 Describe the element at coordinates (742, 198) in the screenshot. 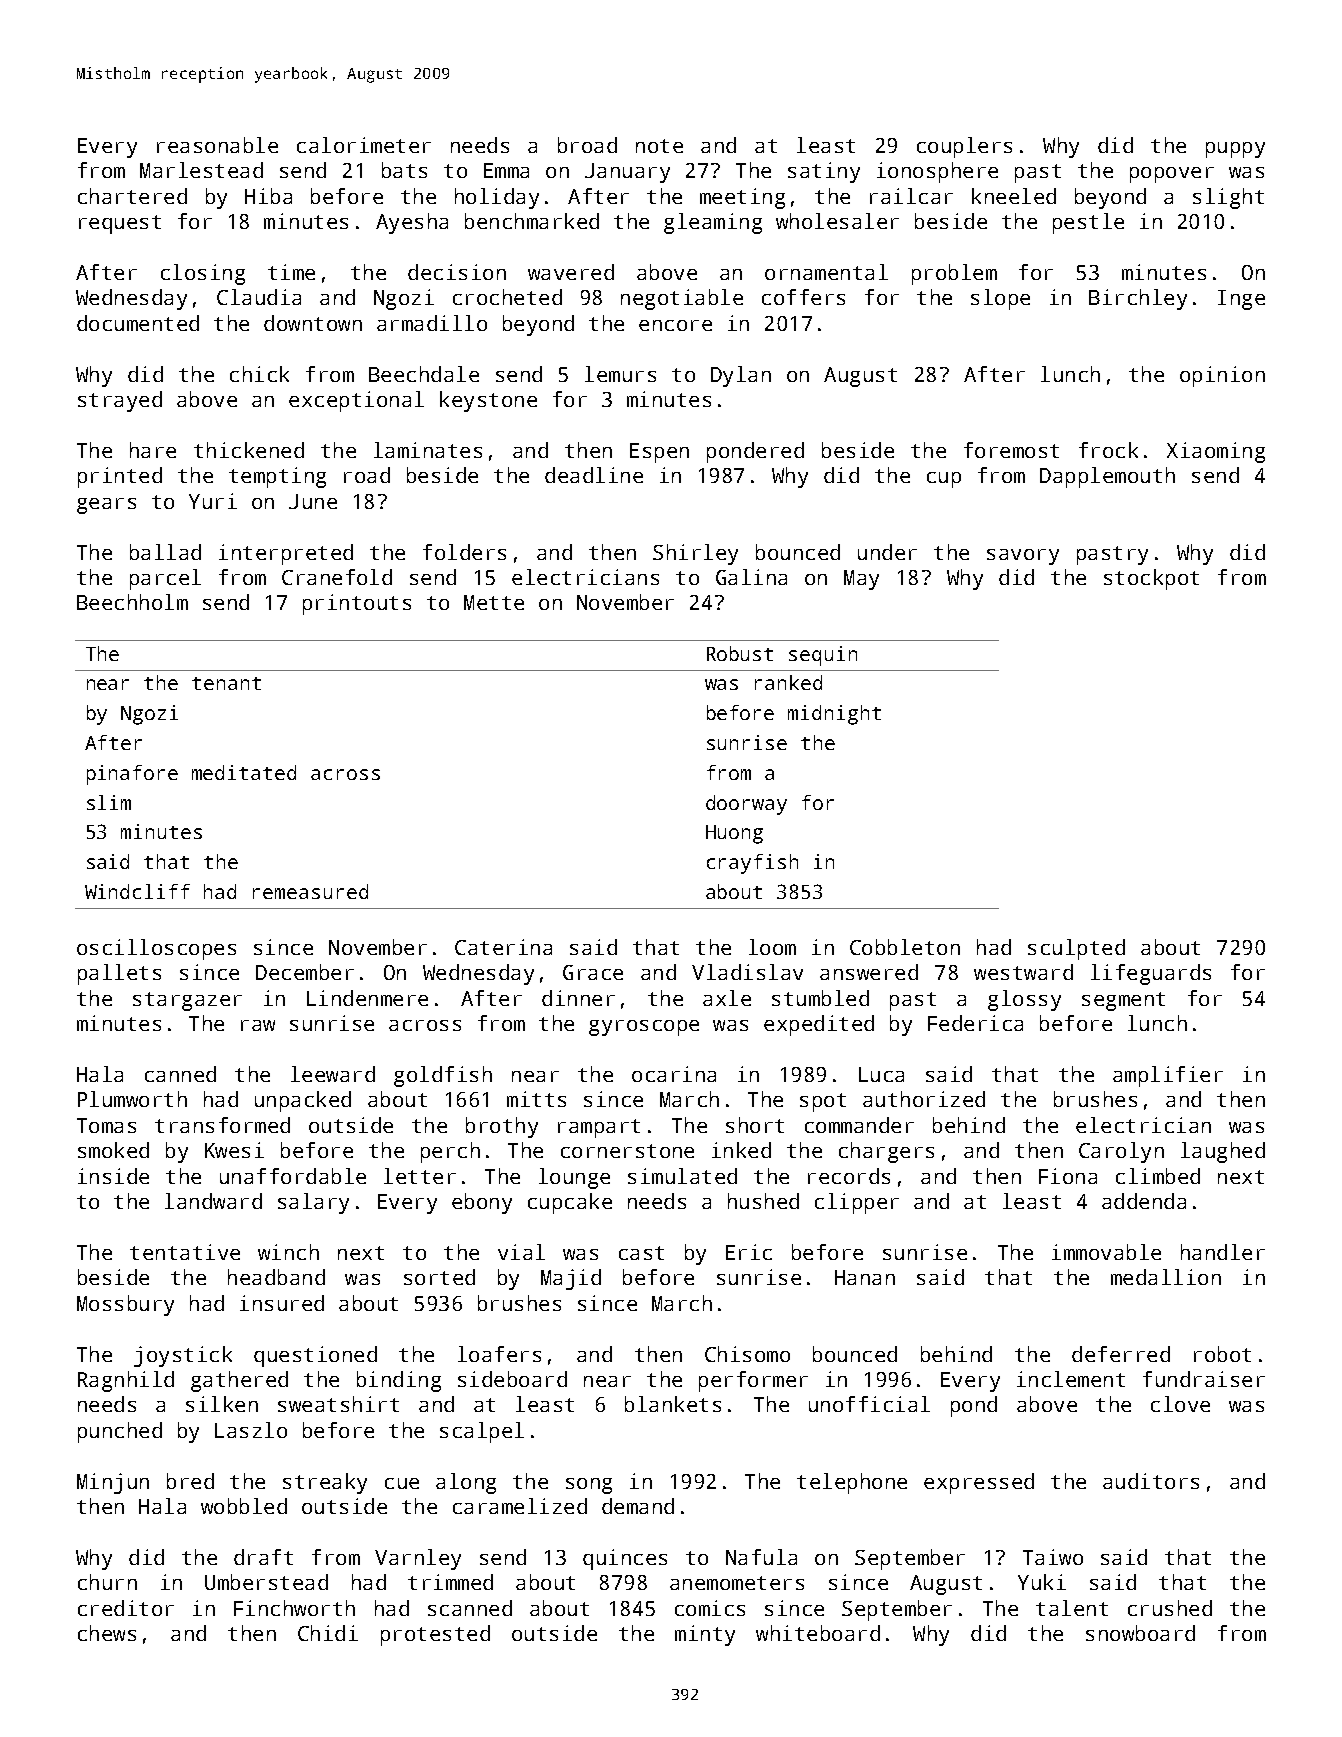

I see `meeting` at that location.
